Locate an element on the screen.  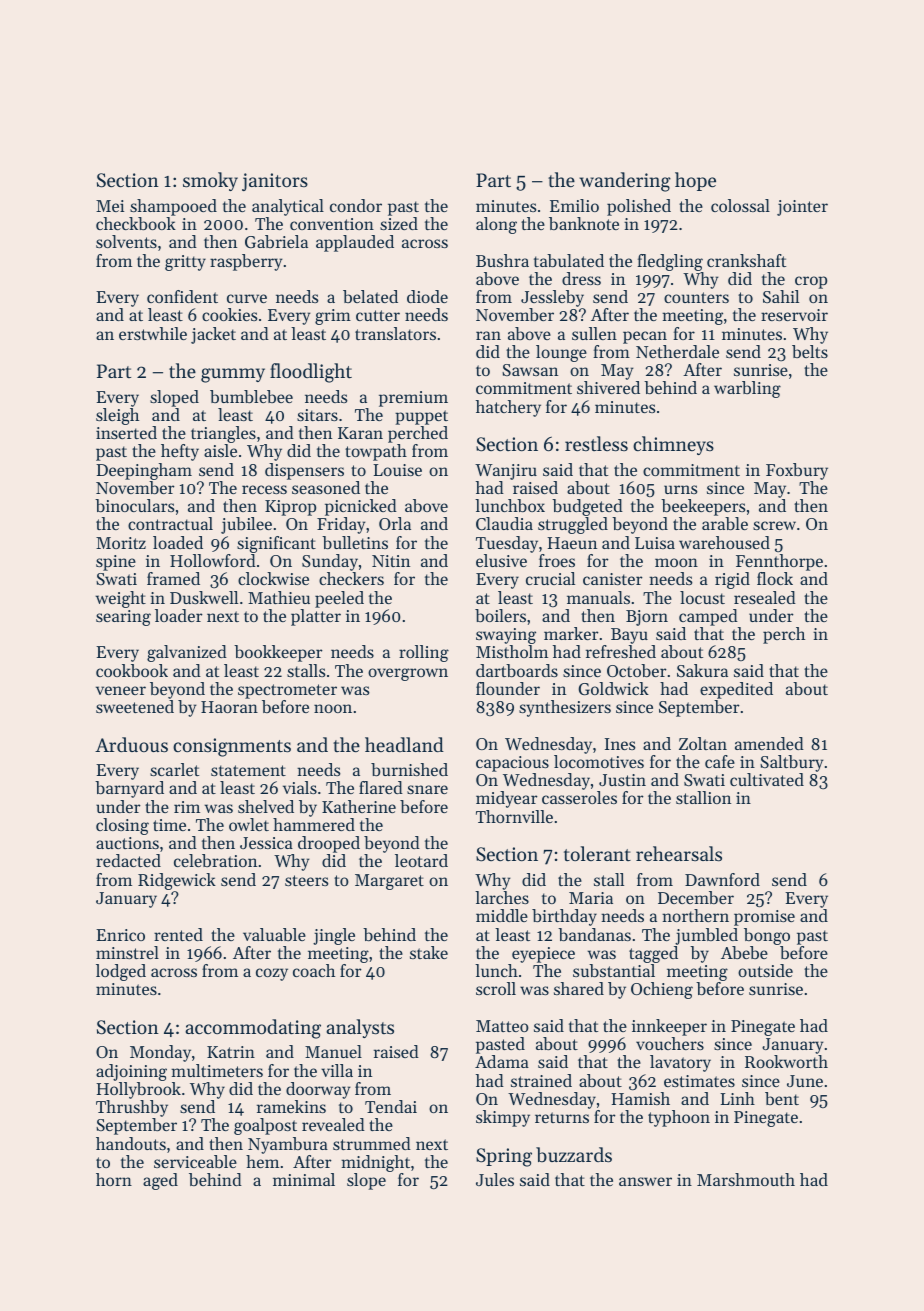
jingle is located at coordinates (334, 936).
